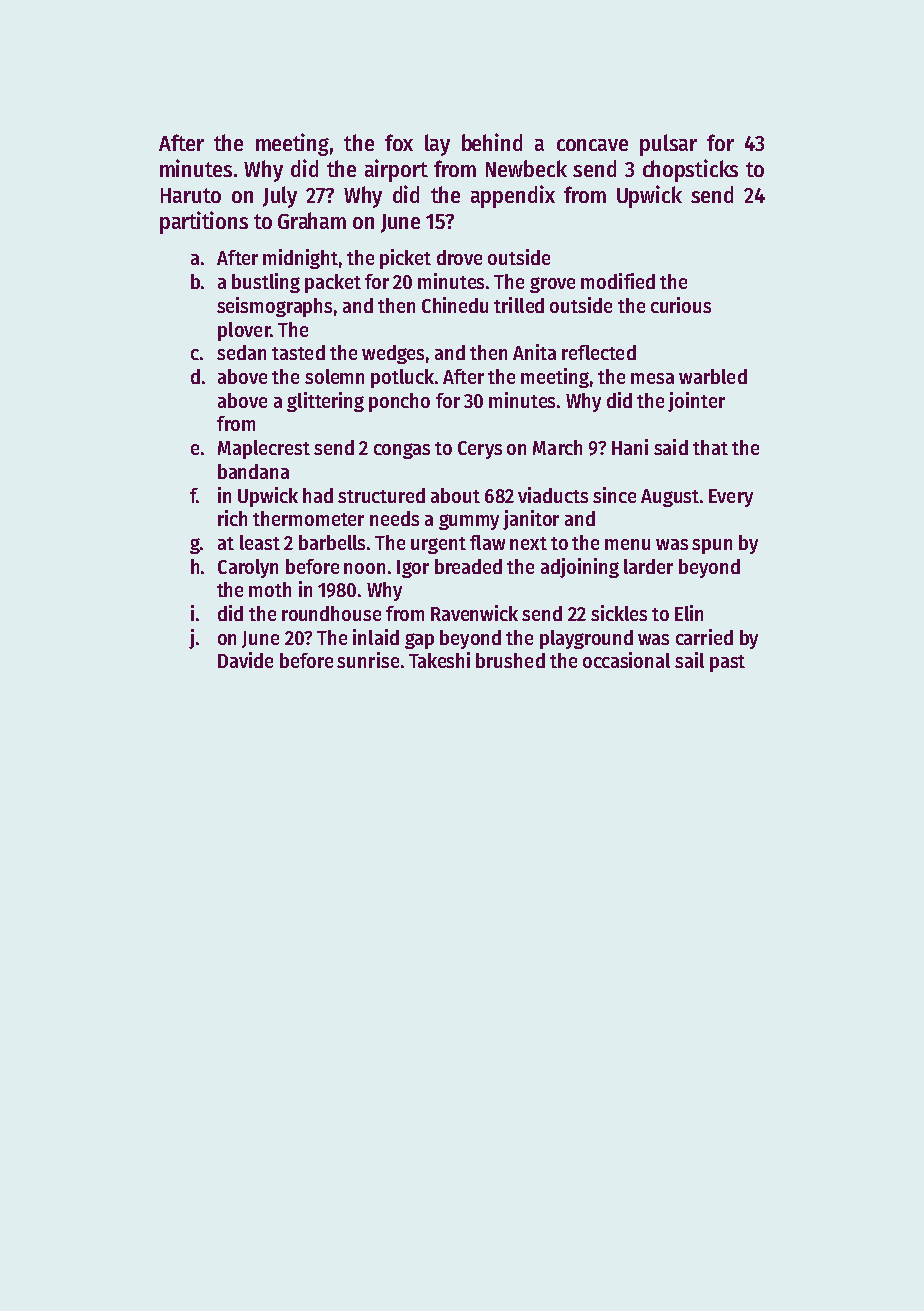  What do you see at coordinates (492, 142) in the screenshot?
I see `behind` at bounding box center [492, 142].
